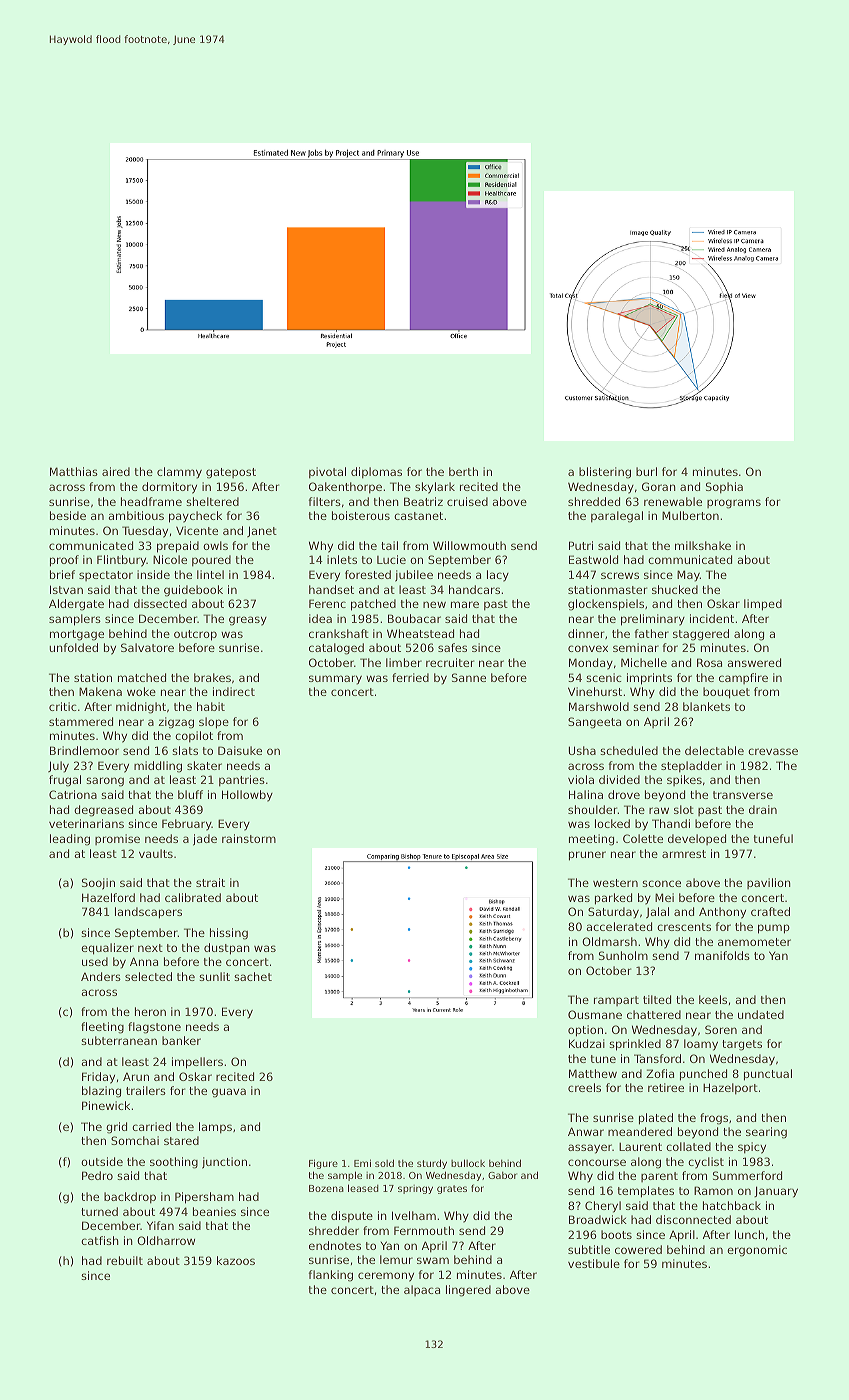 Image resolution: width=849 pixels, height=1400 pixels. What do you see at coordinates (125, 1260) in the screenshot?
I see `rebuilt` at bounding box center [125, 1260].
